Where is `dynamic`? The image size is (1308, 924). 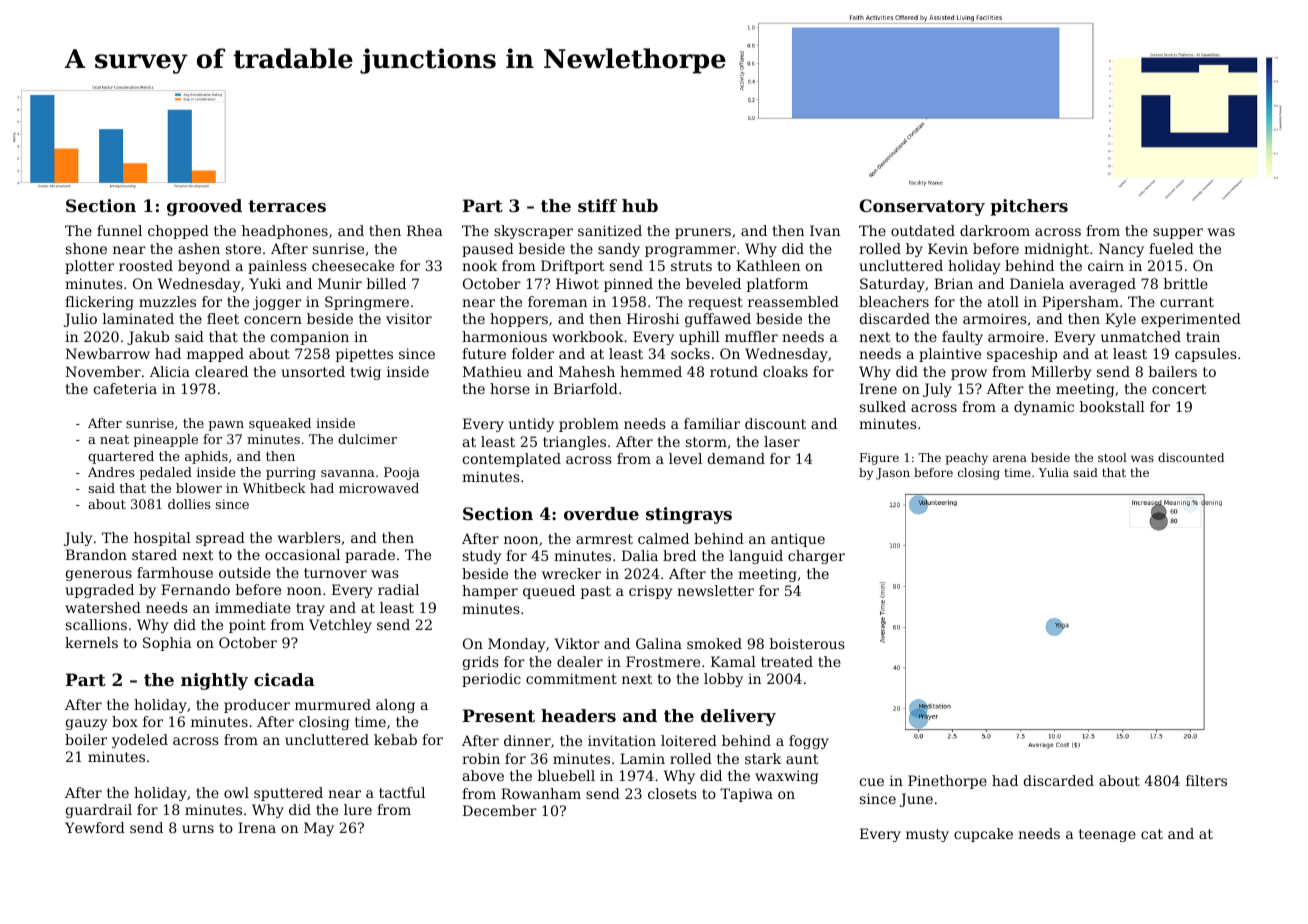
dynamic is located at coordinates (1044, 408).
